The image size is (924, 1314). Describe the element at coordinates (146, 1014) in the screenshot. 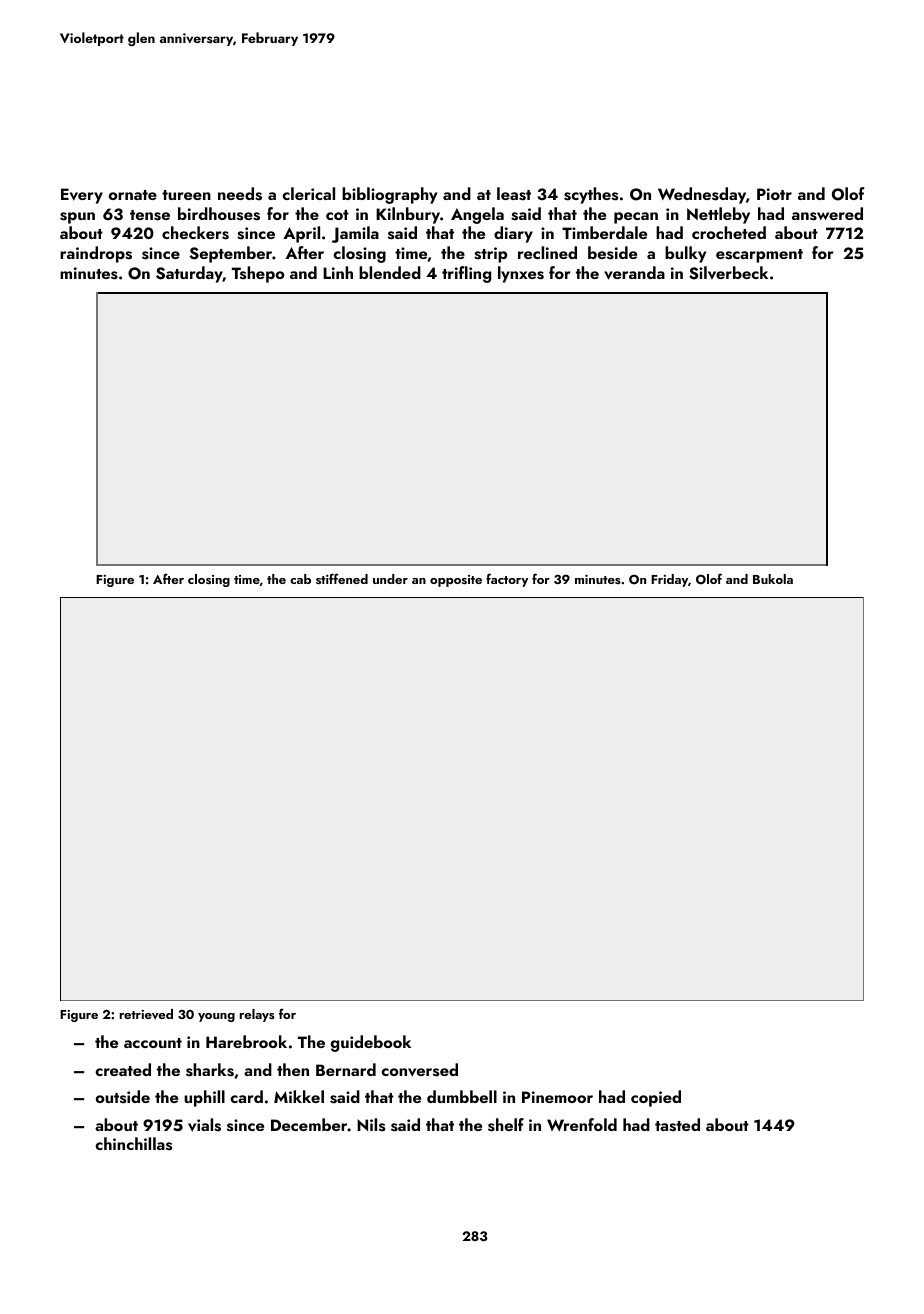

I see `retrieved` at that location.
